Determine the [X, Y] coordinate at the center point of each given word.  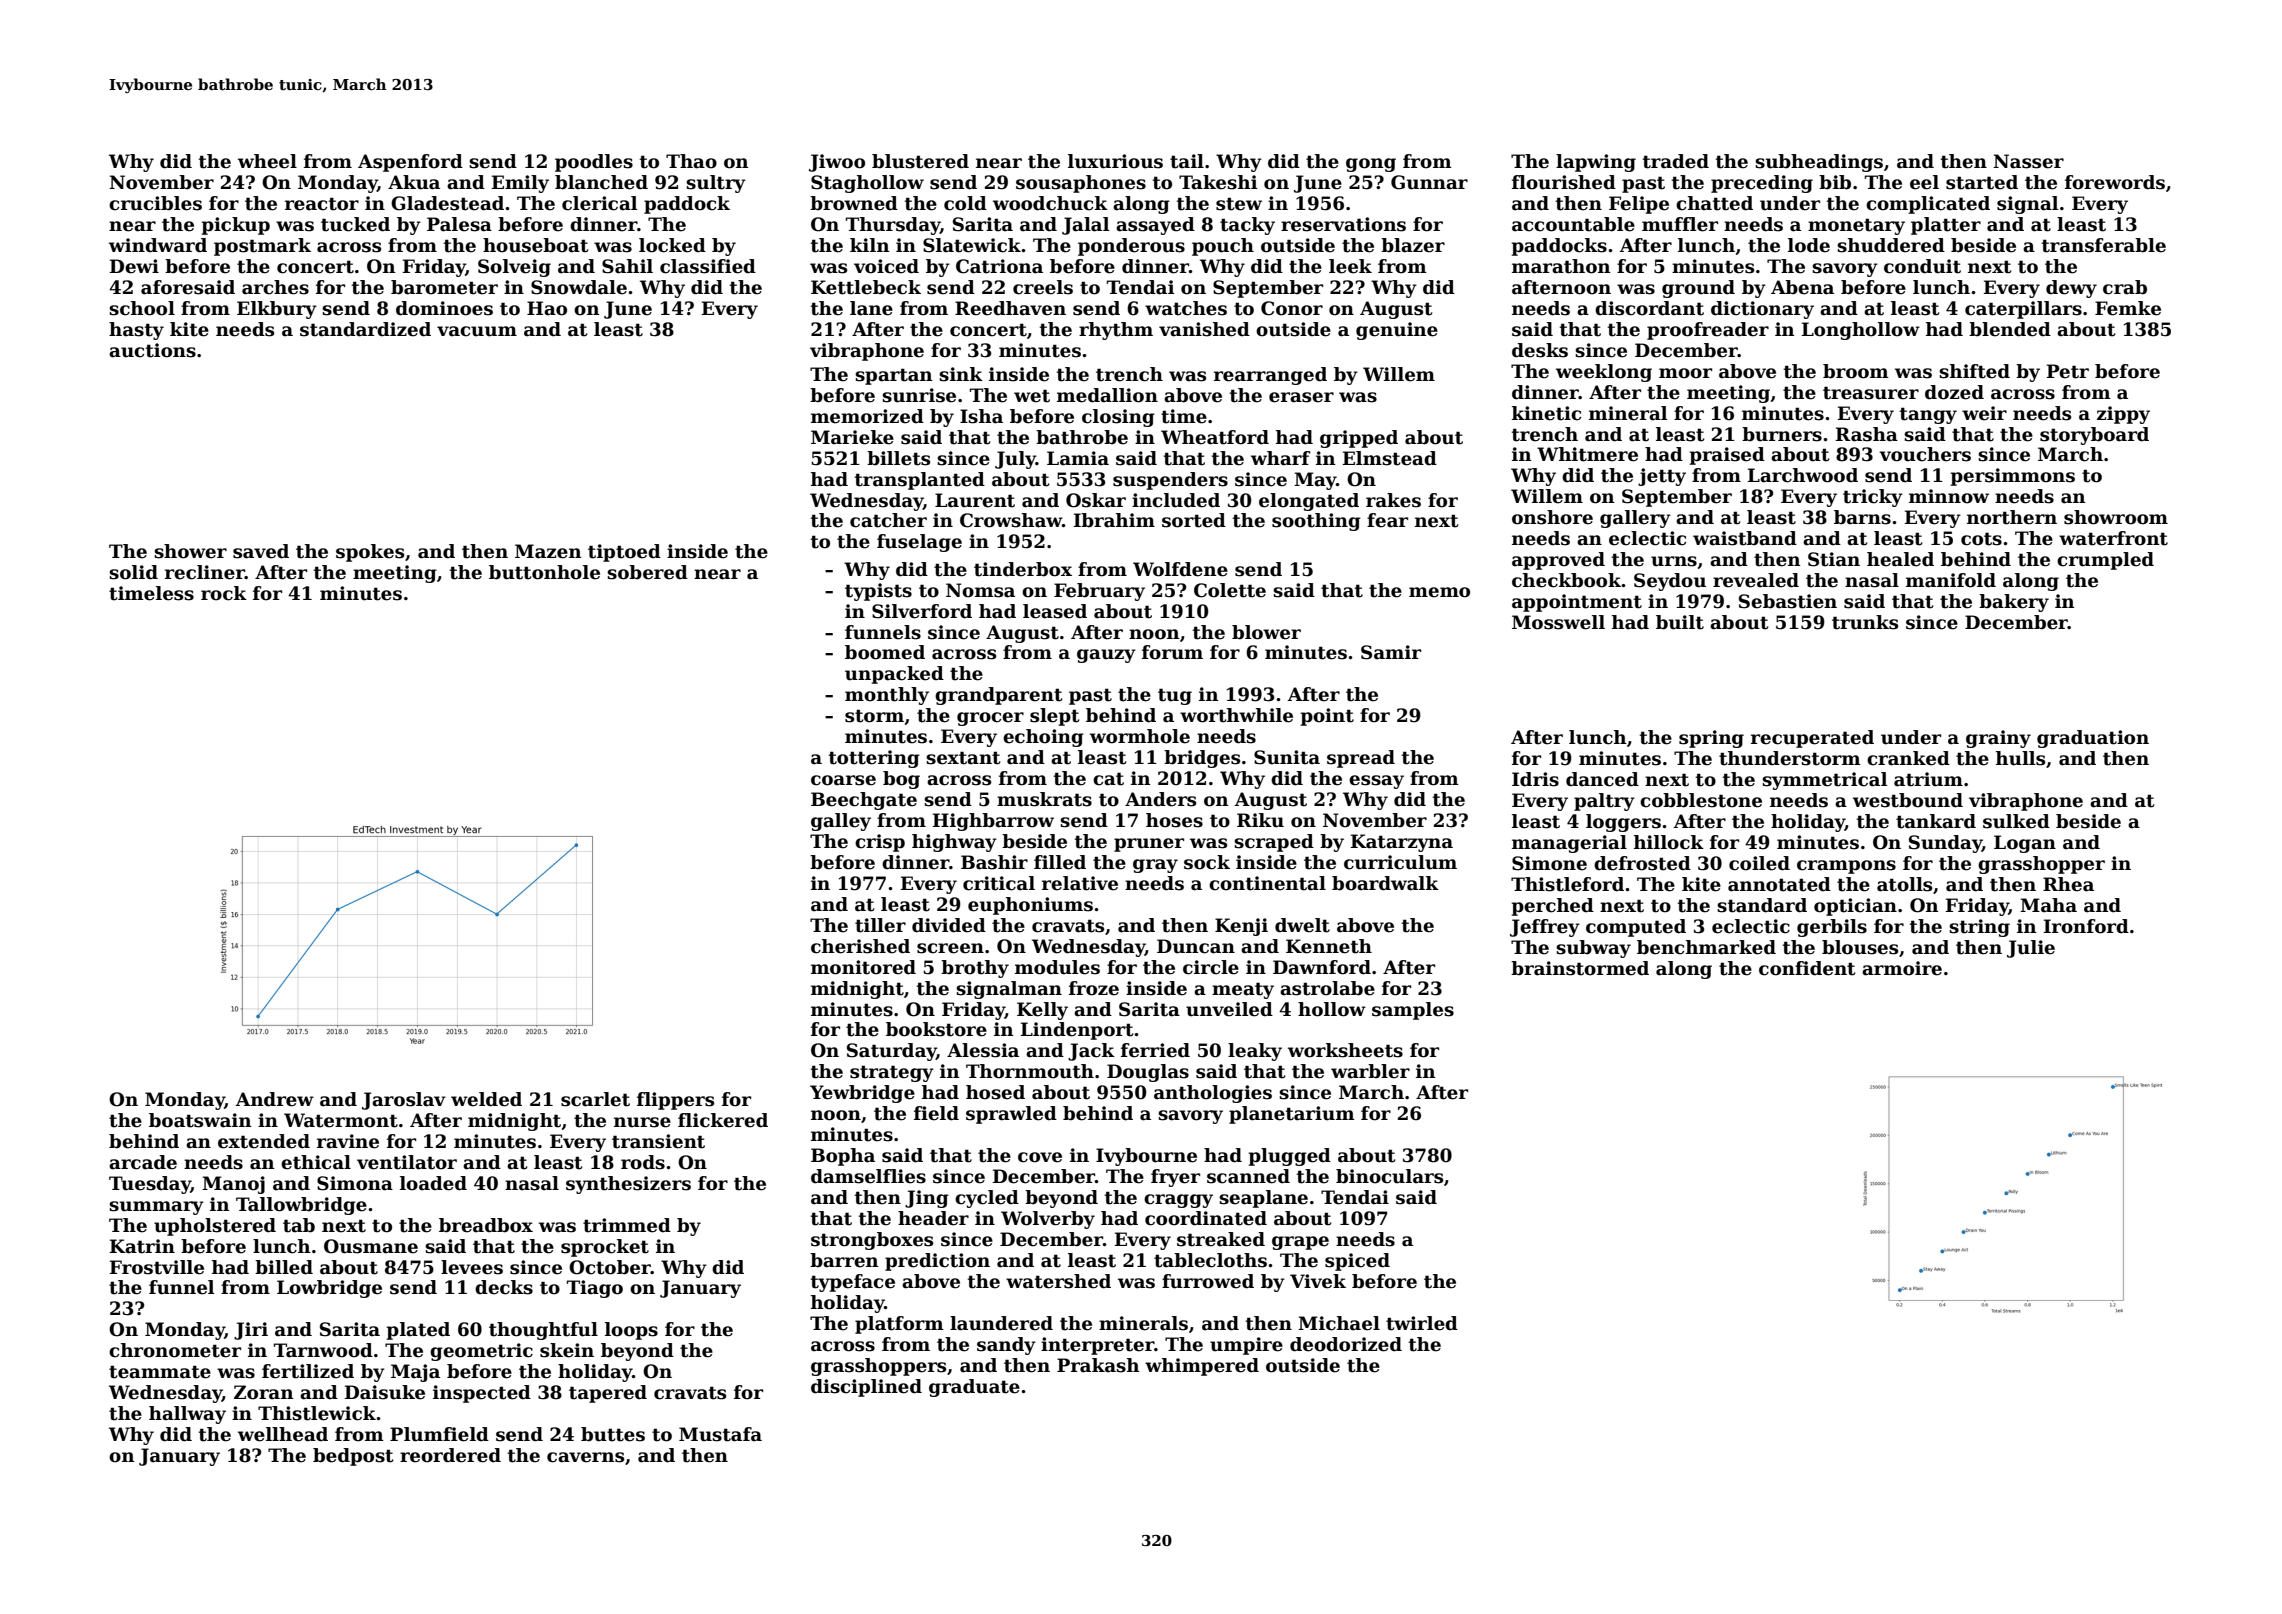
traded [1676, 161]
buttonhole [544, 572]
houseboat [536, 245]
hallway [187, 1415]
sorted [1194, 520]
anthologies [1213, 1094]
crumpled [2105, 561]
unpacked [894, 675]
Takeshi [1218, 182]
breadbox [486, 1225]
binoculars [1389, 1176]
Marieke [852, 437]
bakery [2014, 603]
